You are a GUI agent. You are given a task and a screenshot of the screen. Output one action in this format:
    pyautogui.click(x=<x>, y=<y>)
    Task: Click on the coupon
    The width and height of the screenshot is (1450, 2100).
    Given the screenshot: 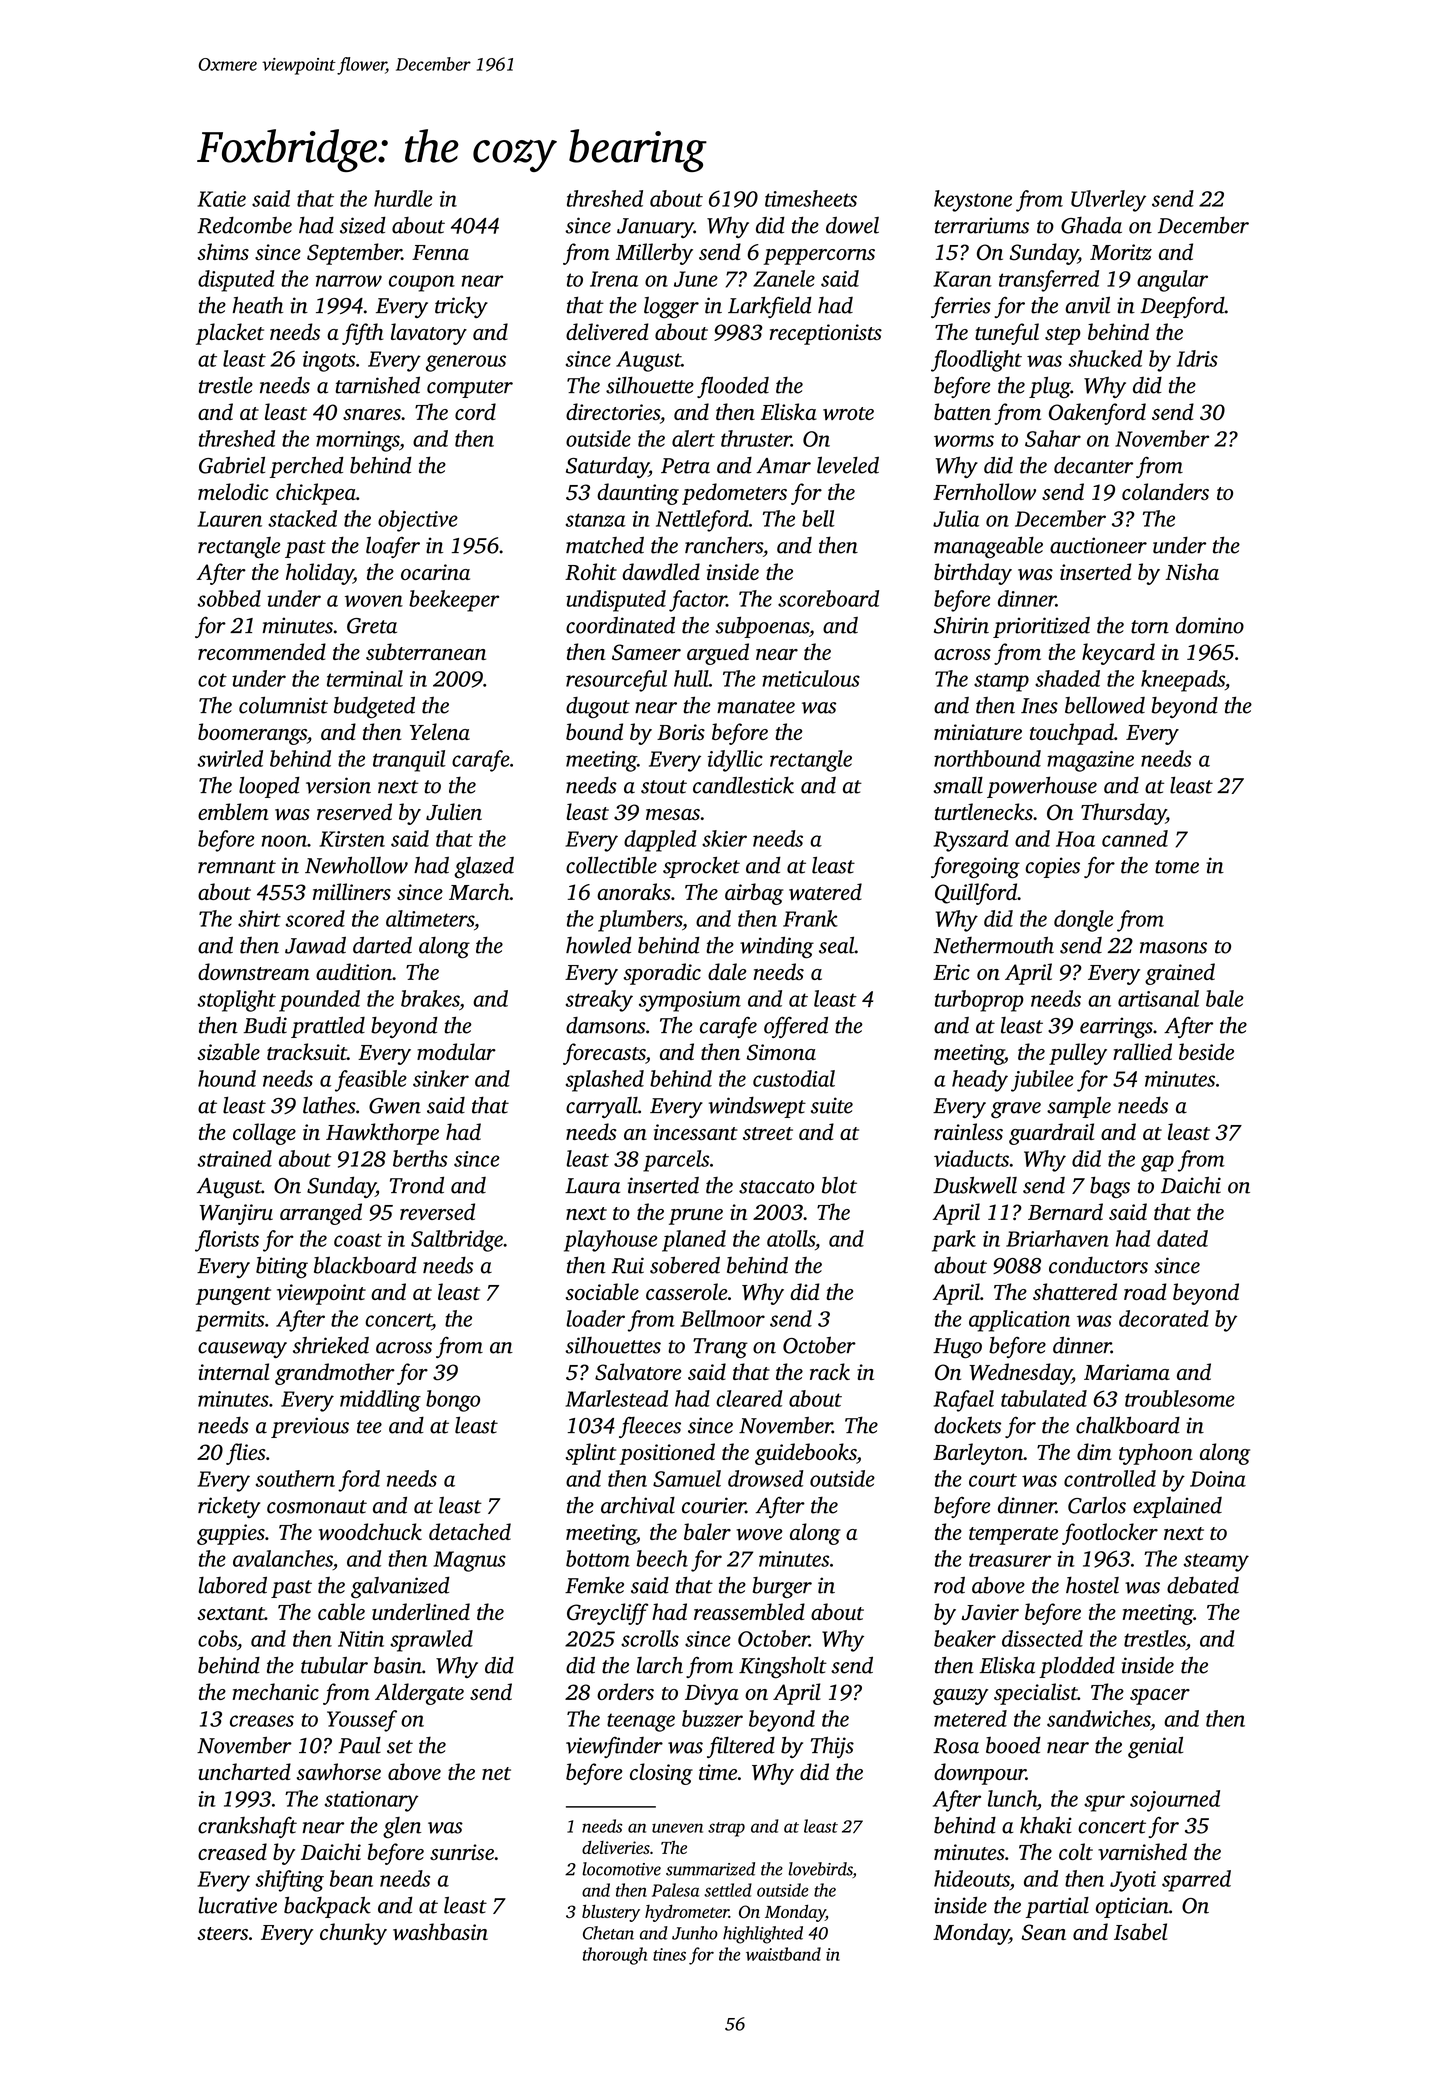 What is the action you would take?
    pyautogui.click(x=422, y=283)
